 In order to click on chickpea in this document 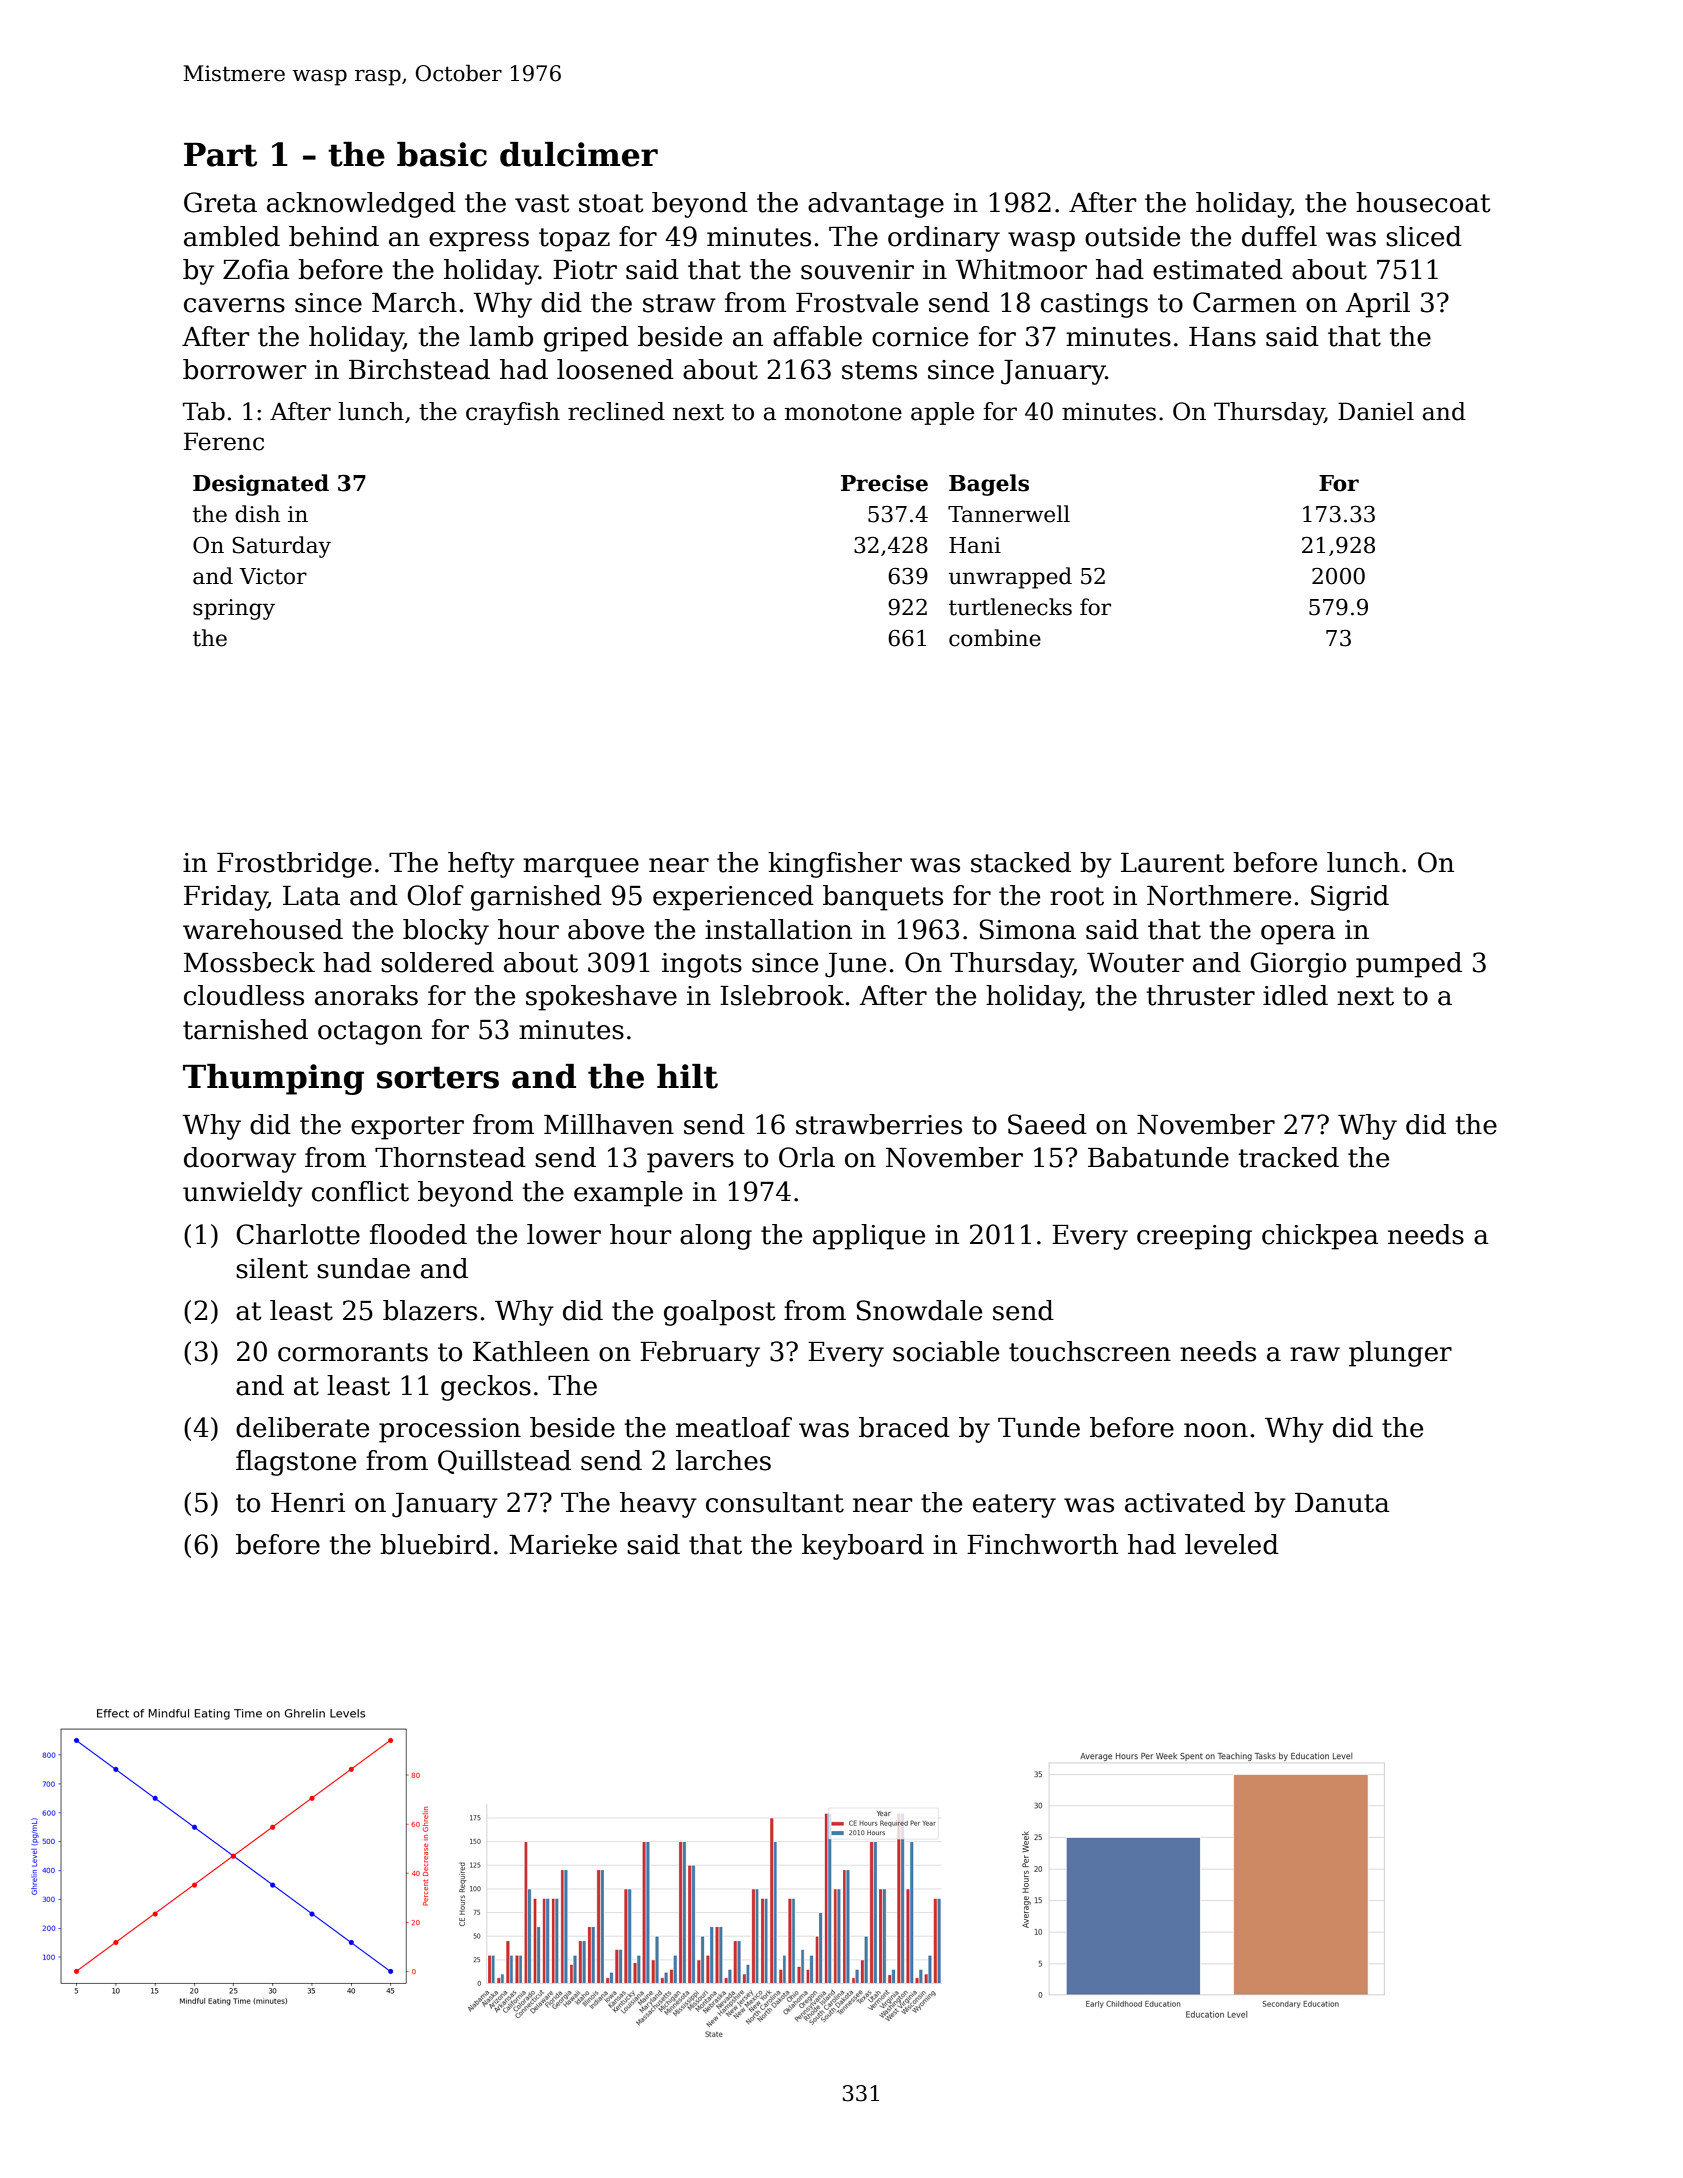, I will do `click(1320, 1237)`.
